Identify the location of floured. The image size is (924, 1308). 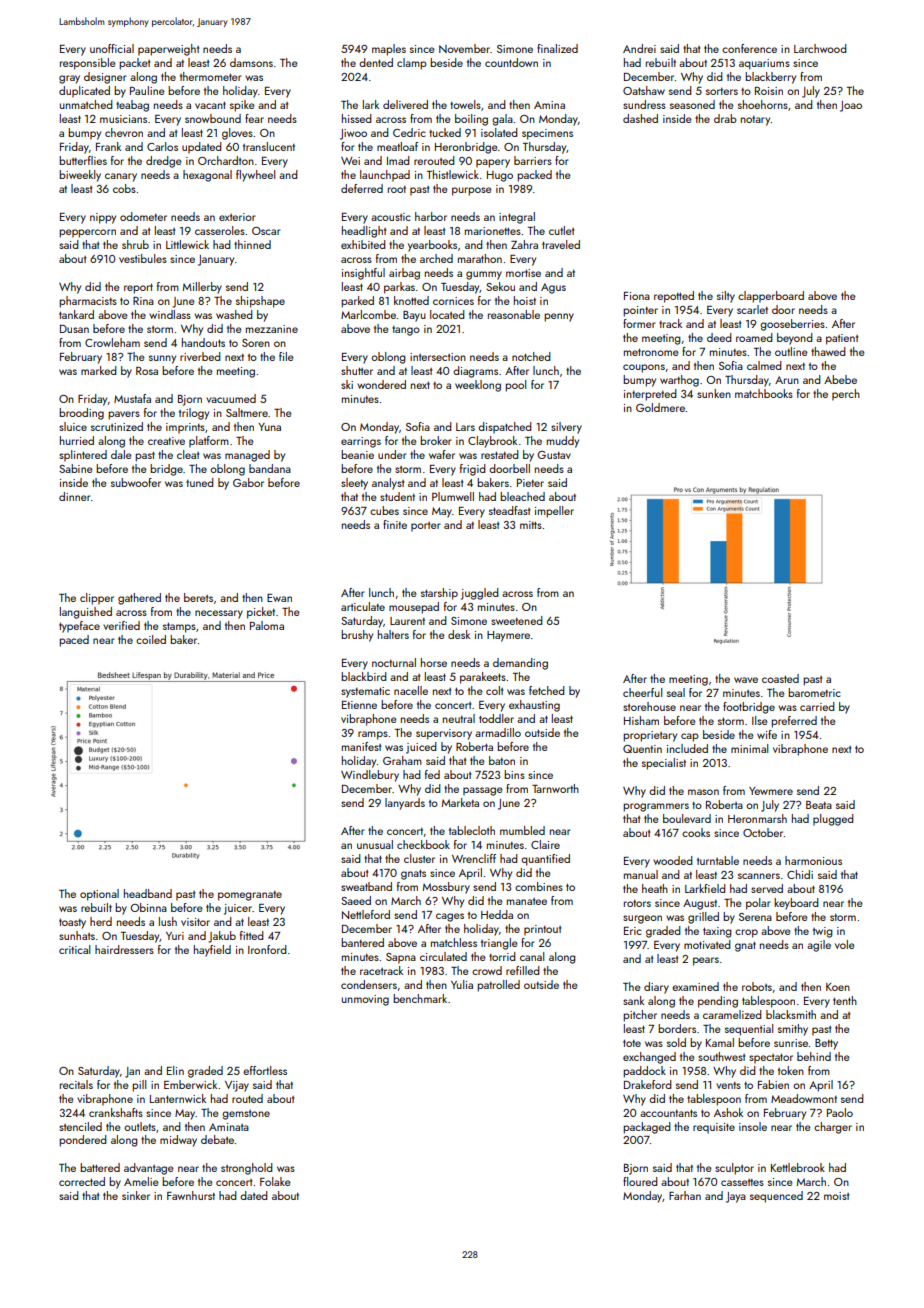
(640, 1181).
